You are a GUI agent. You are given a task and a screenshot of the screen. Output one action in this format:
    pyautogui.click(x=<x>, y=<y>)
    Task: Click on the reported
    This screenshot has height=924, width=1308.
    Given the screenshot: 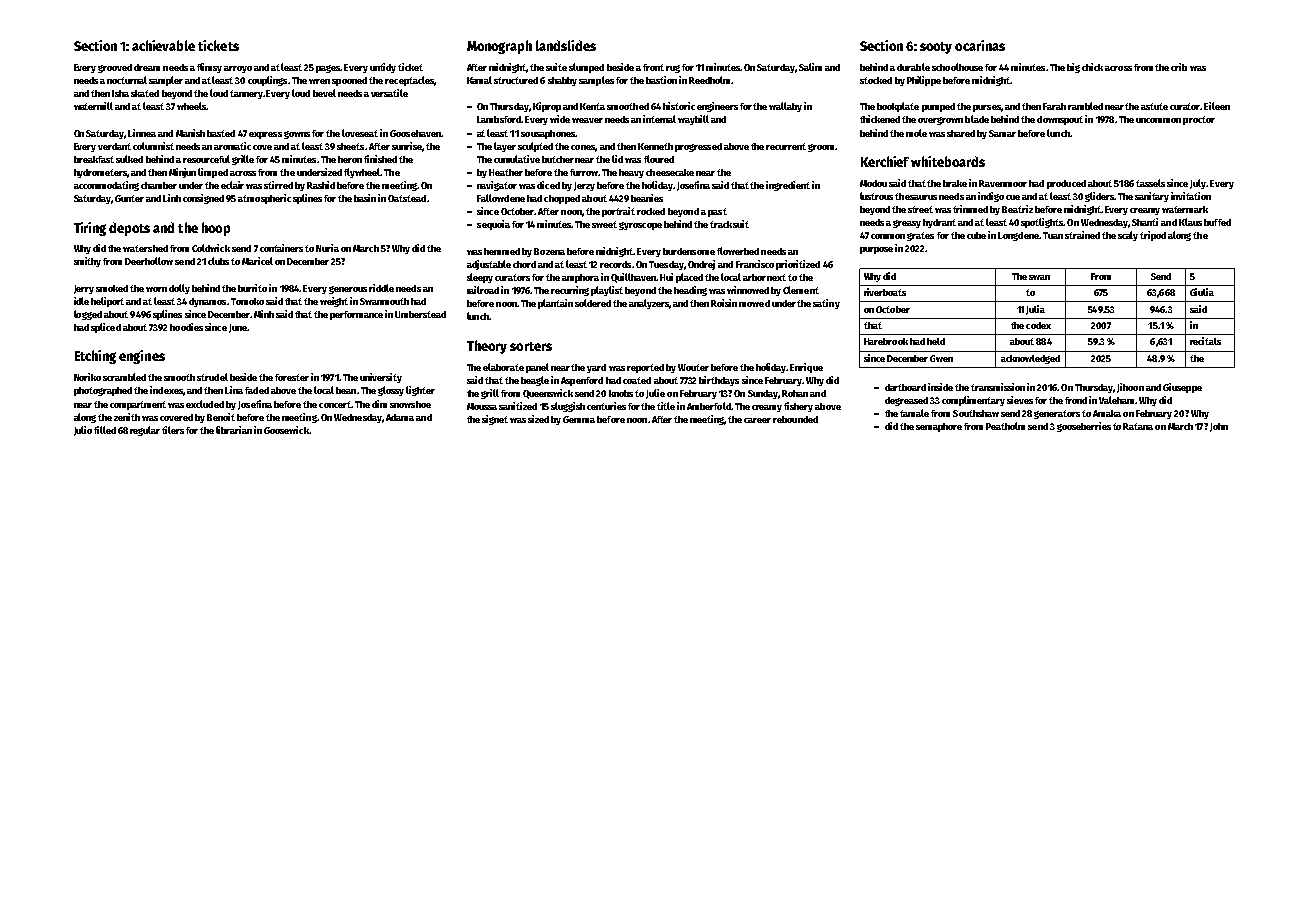 What is the action you would take?
    pyautogui.click(x=645, y=368)
